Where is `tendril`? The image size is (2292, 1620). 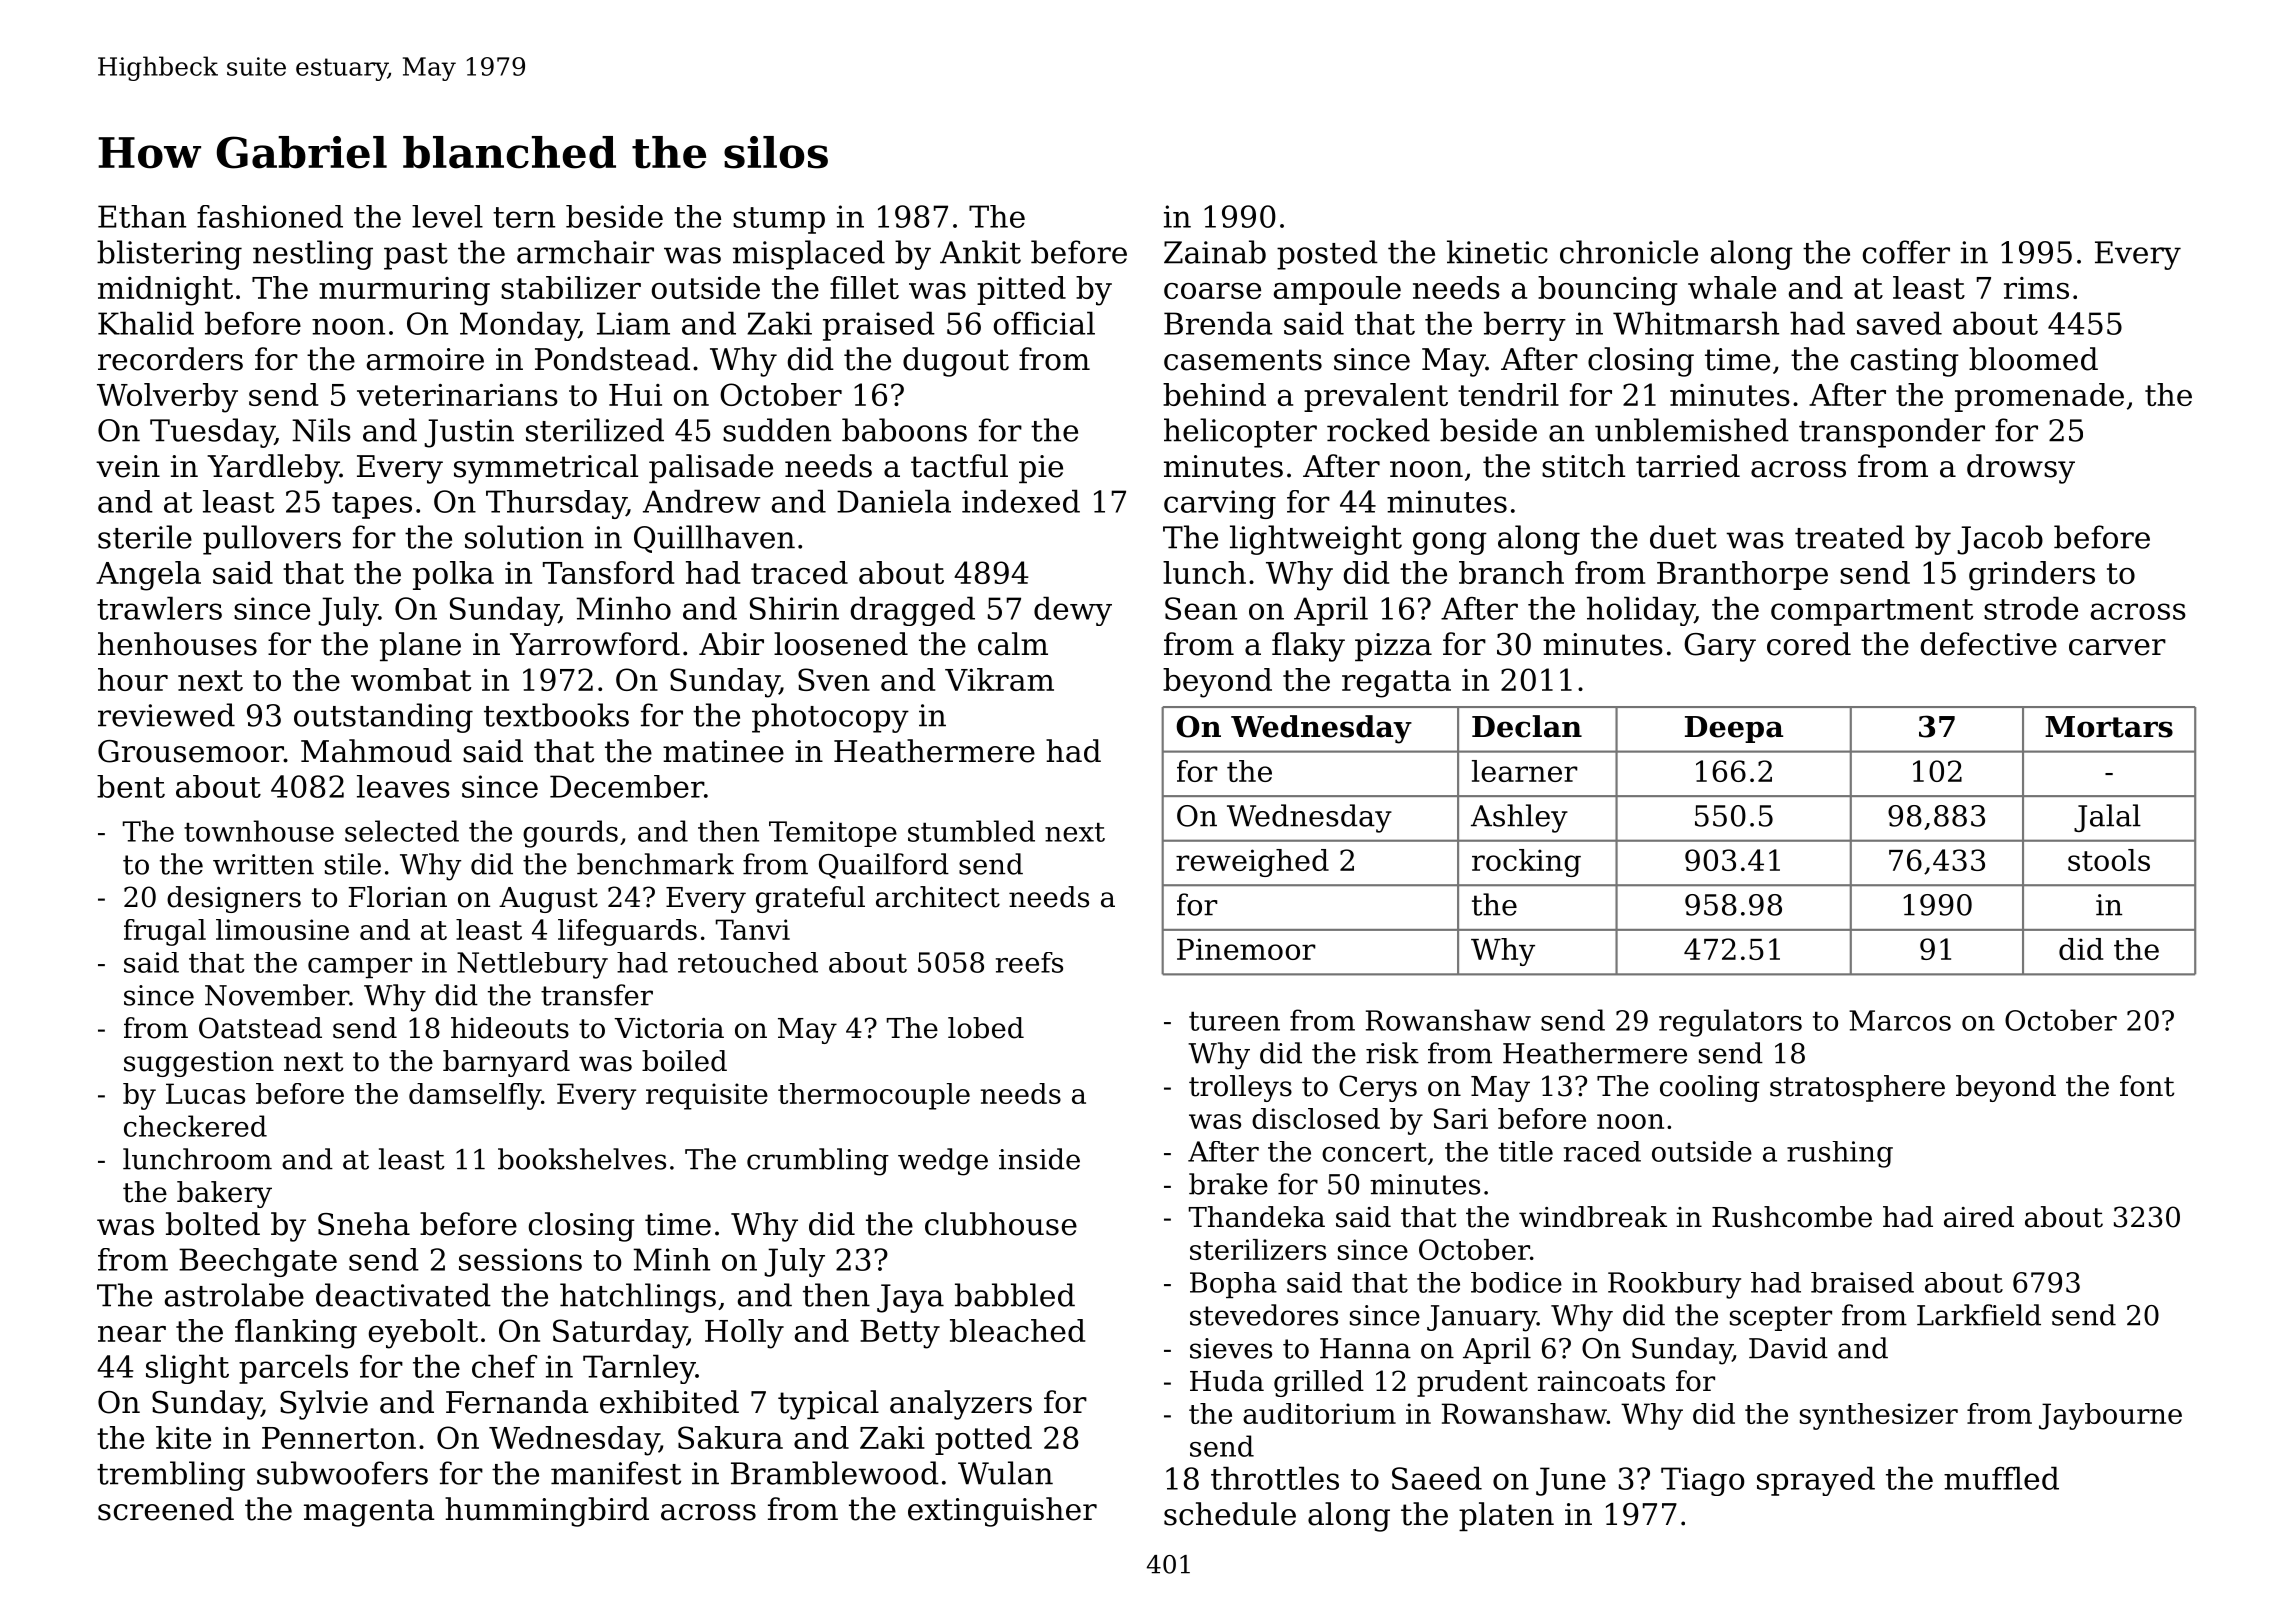
tendril is located at coordinates (1508, 394).
